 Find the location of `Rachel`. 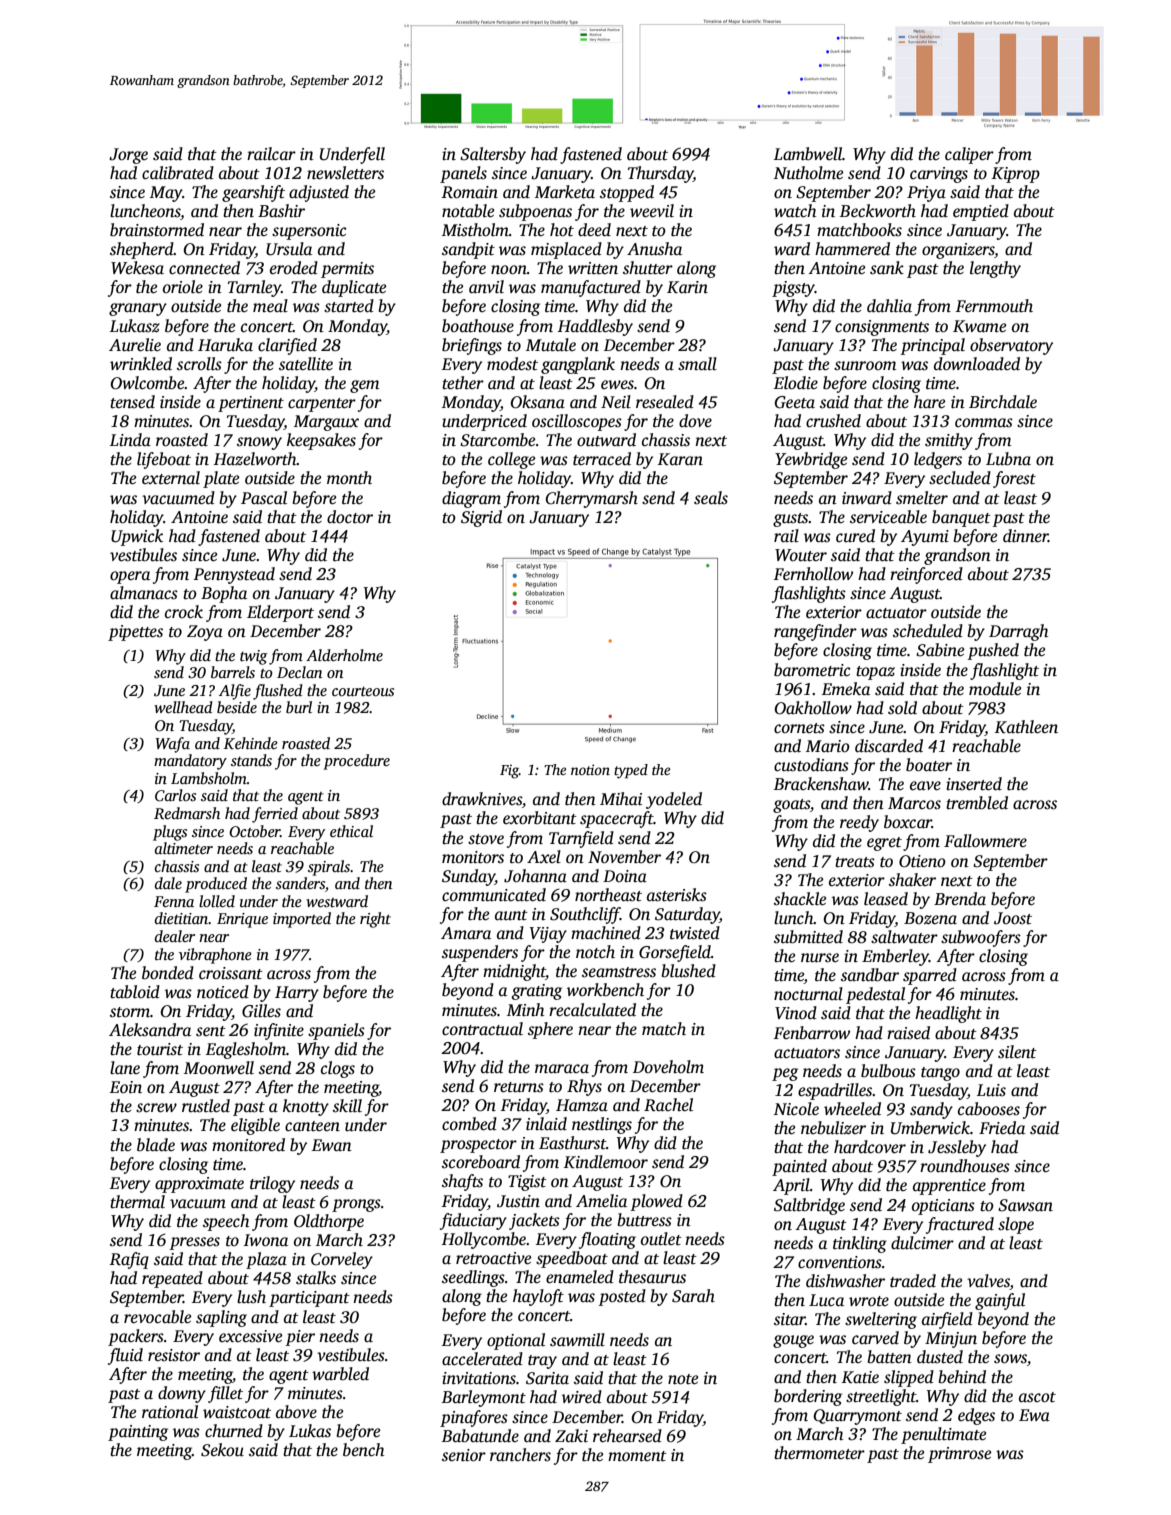

Rachel is located at coordinates (668, 1104).
